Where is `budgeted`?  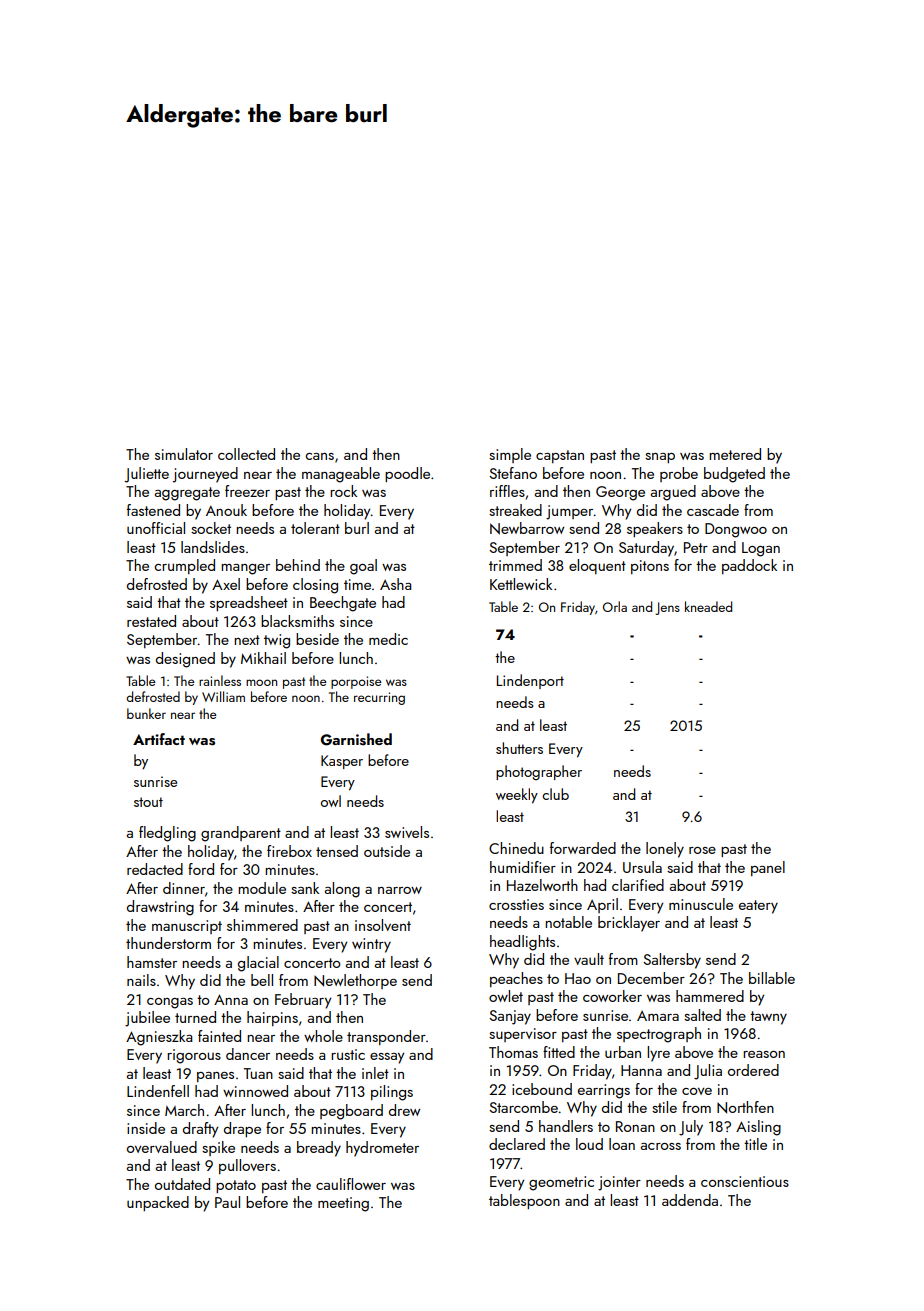 budgeted is located at coordinates (734, 475).
